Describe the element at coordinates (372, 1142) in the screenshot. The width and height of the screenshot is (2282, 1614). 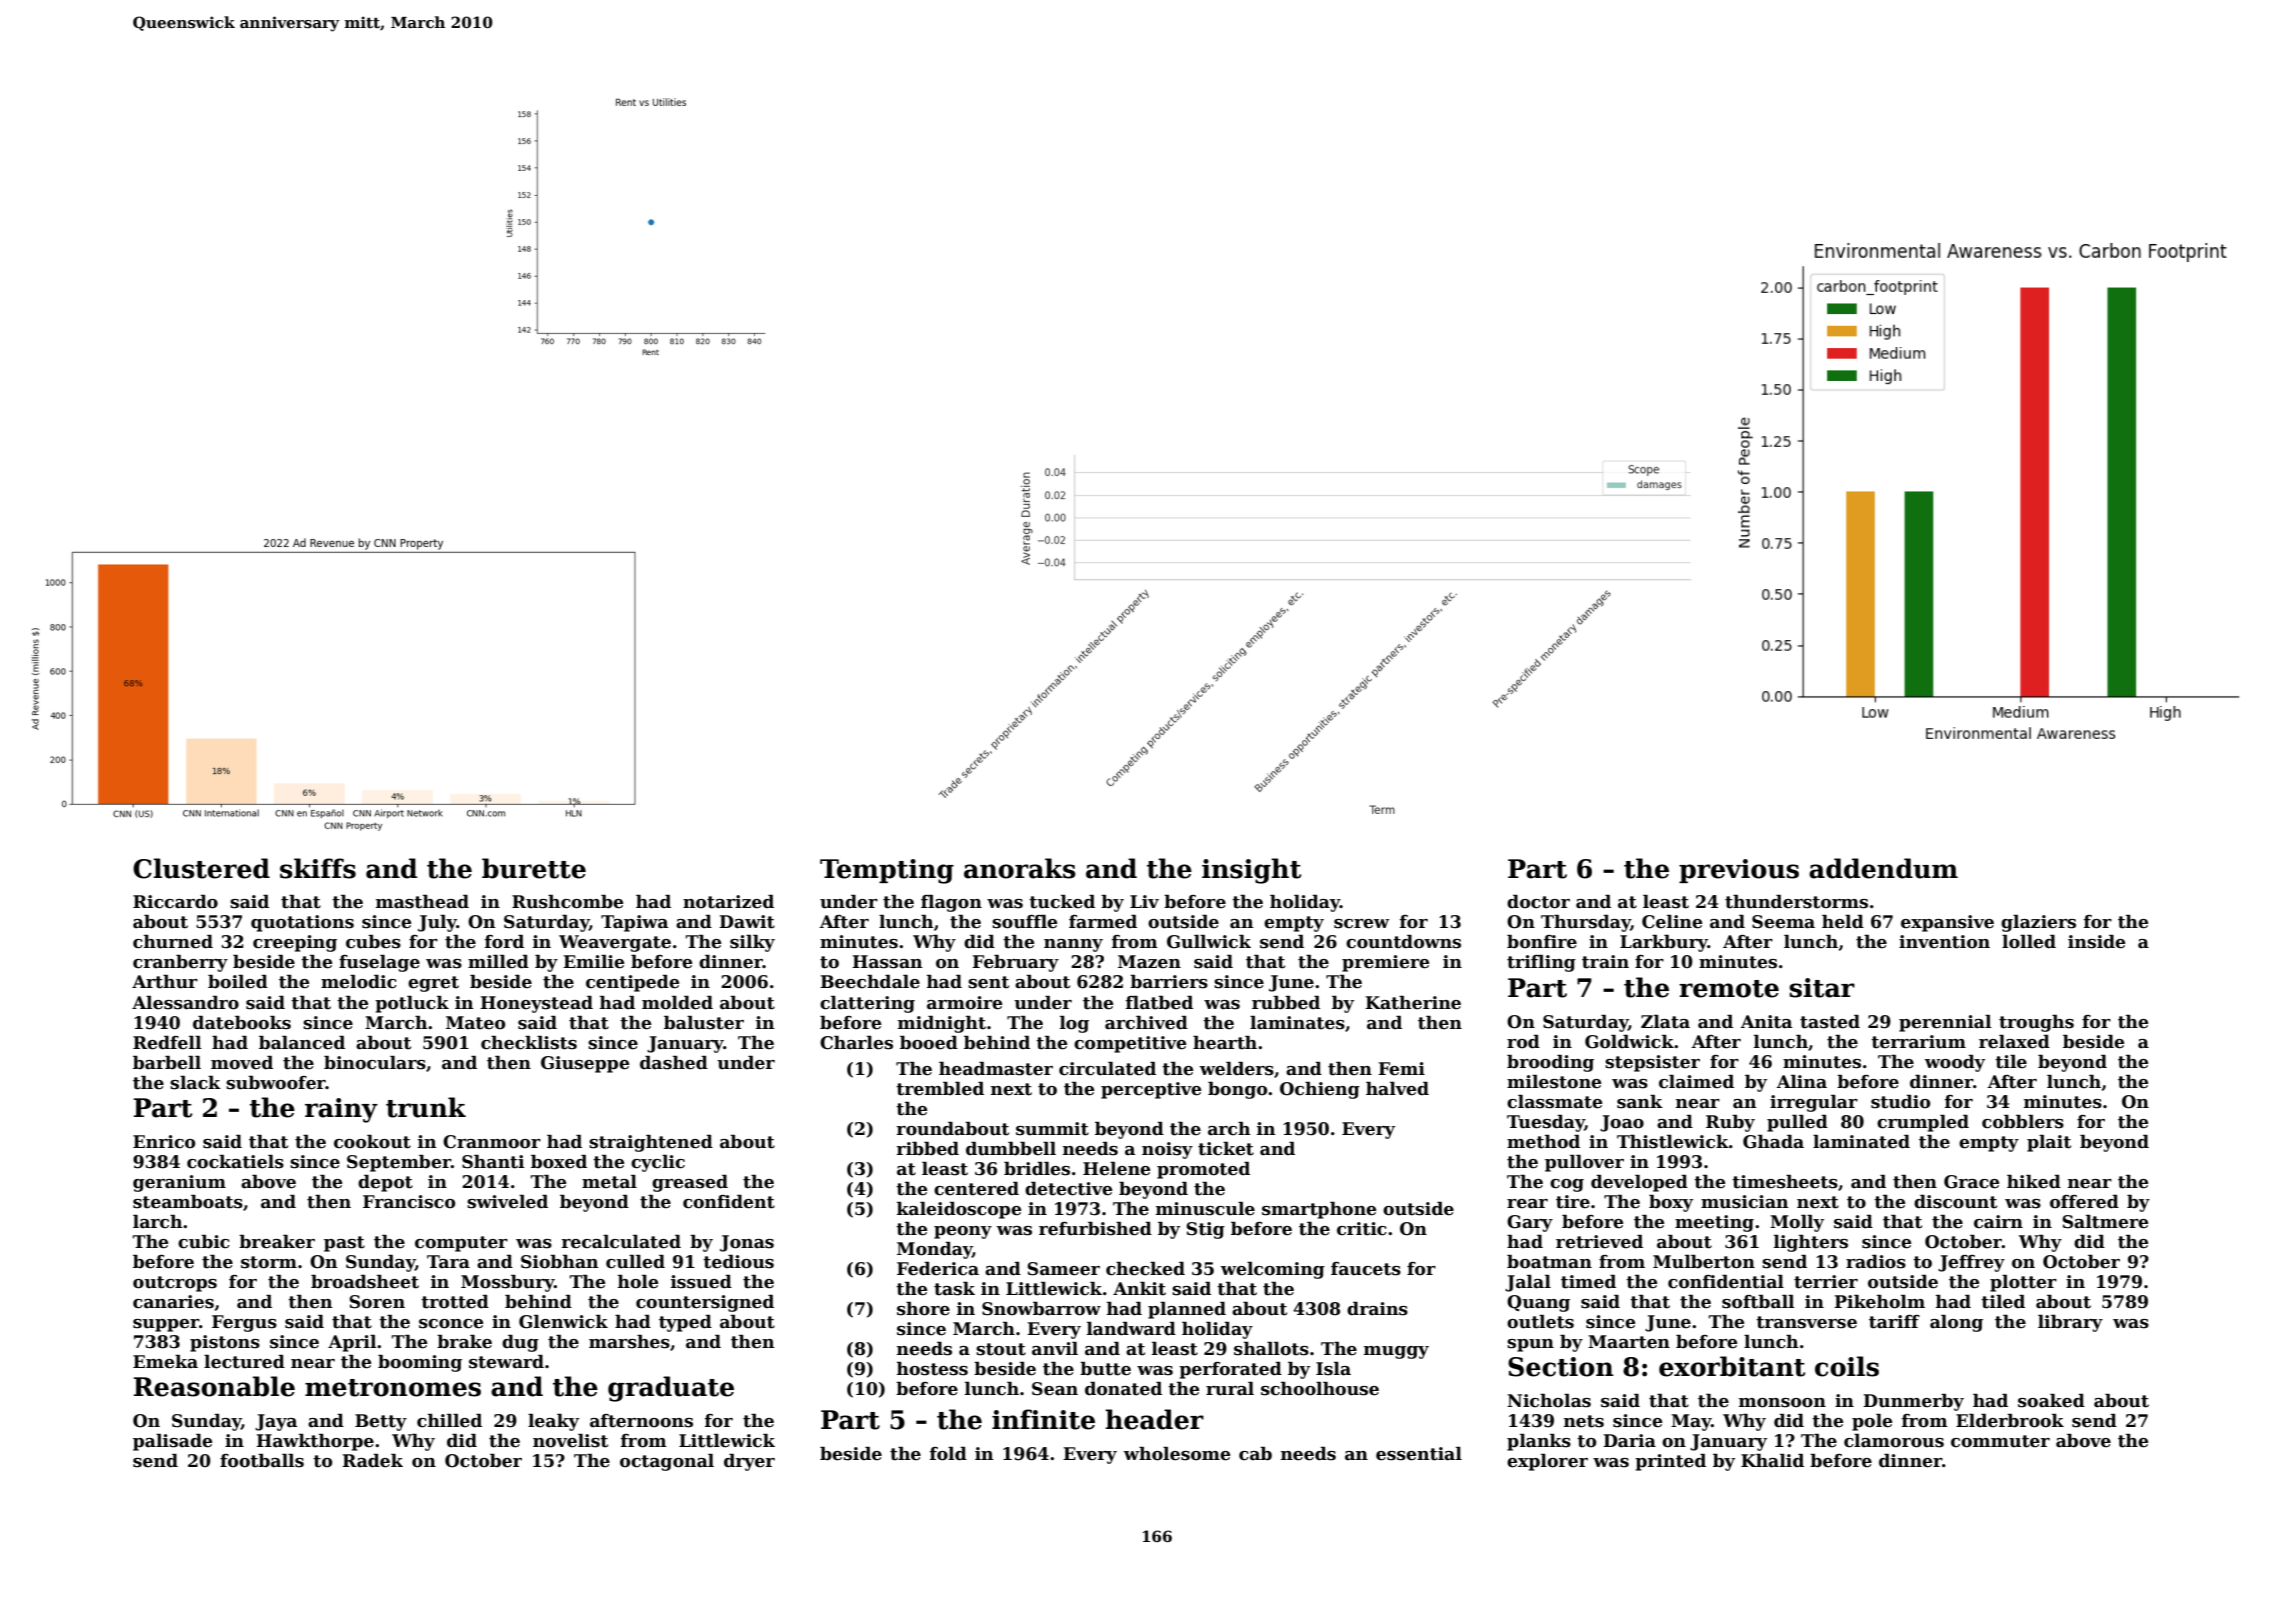
I see `cookout` at that location.
